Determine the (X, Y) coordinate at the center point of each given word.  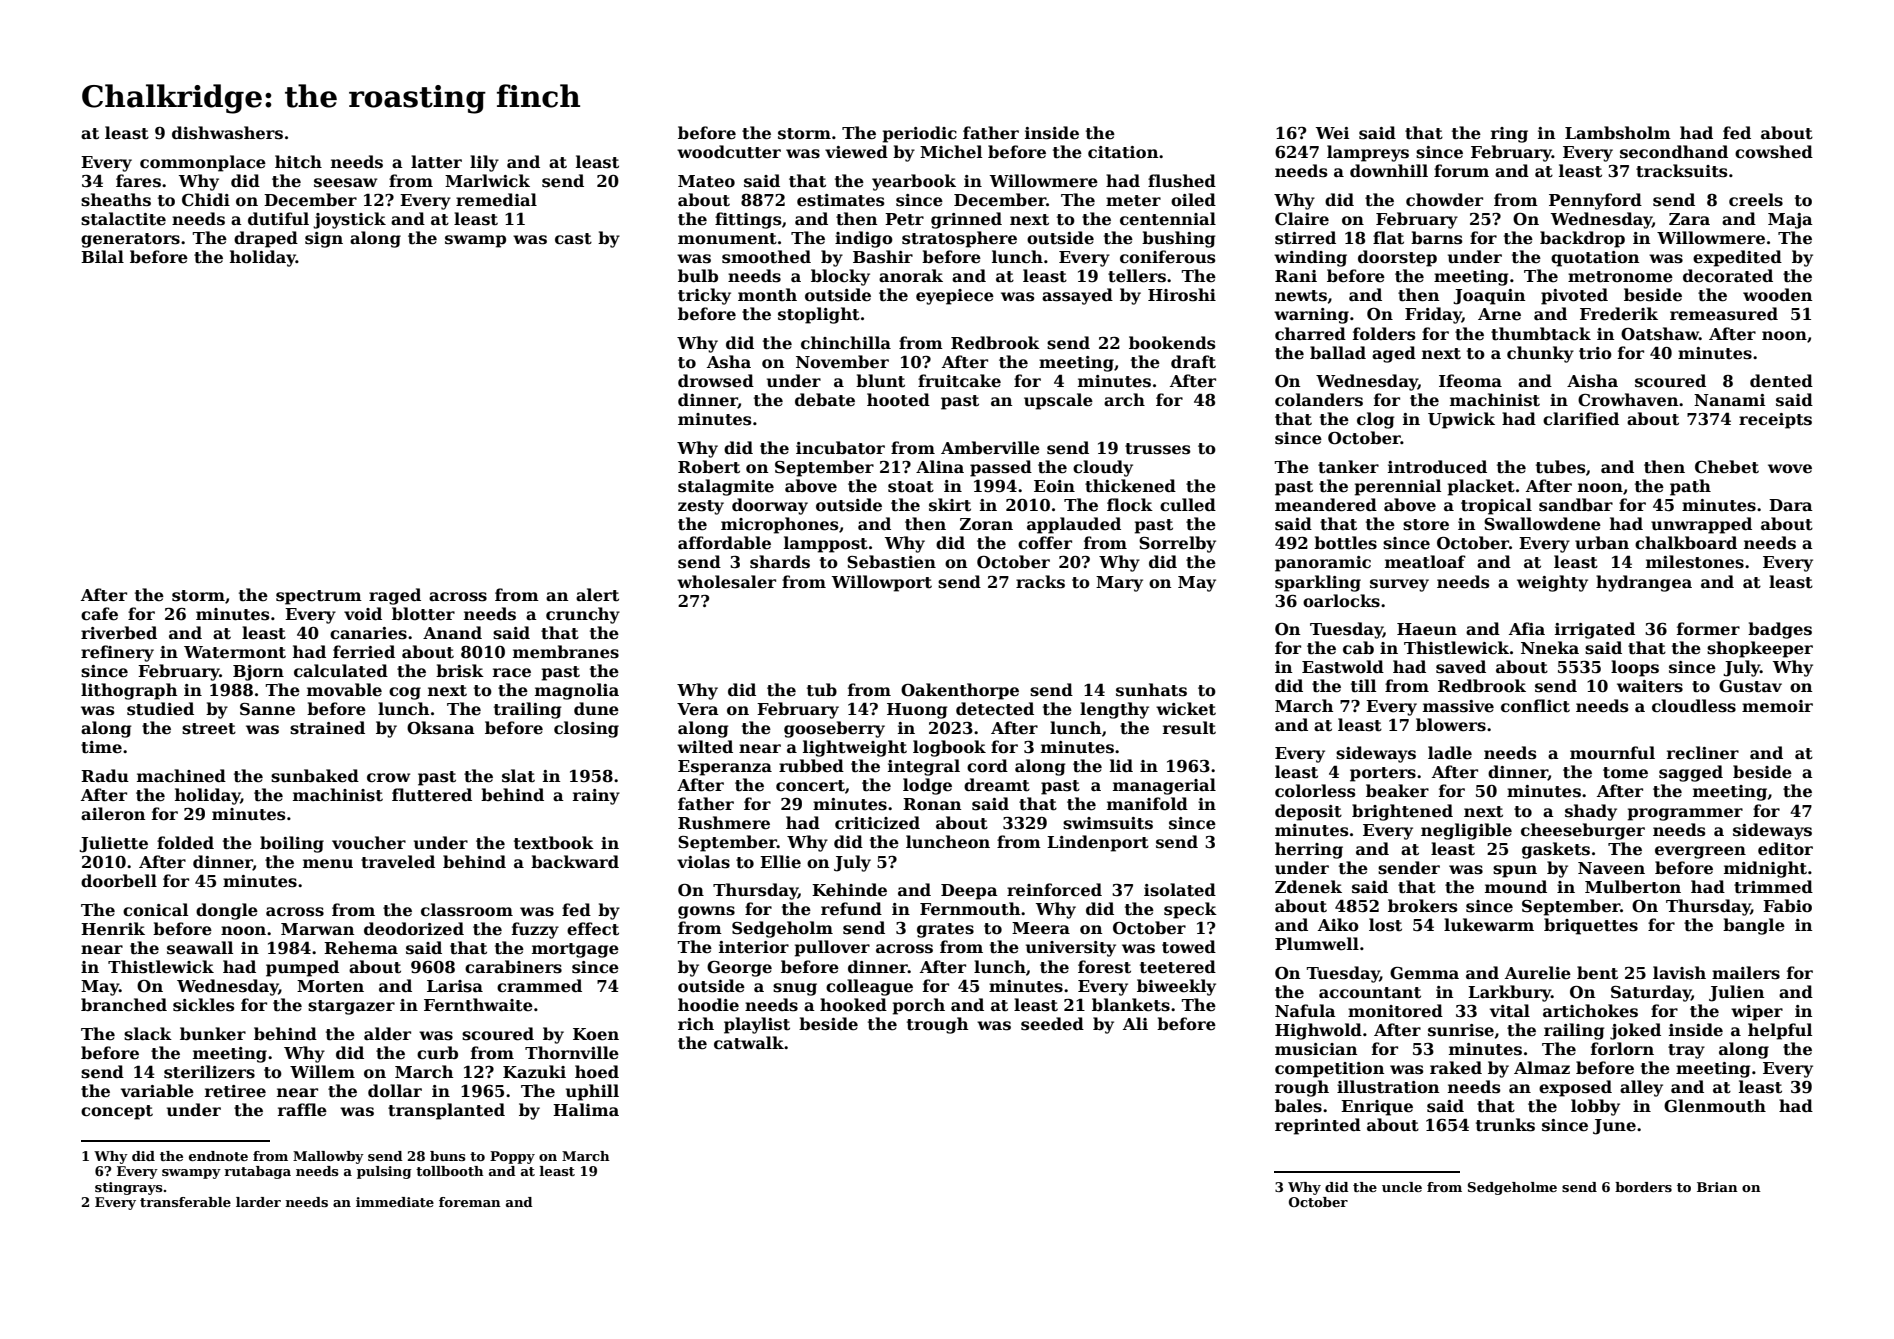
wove (1790, 469)
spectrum (319, 597)
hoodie (708, 1005)
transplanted (446, 1111)
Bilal (102, 256)
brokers (1423, 906)
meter (1133, 201)
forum (1461, 171)
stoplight (819, 315)
